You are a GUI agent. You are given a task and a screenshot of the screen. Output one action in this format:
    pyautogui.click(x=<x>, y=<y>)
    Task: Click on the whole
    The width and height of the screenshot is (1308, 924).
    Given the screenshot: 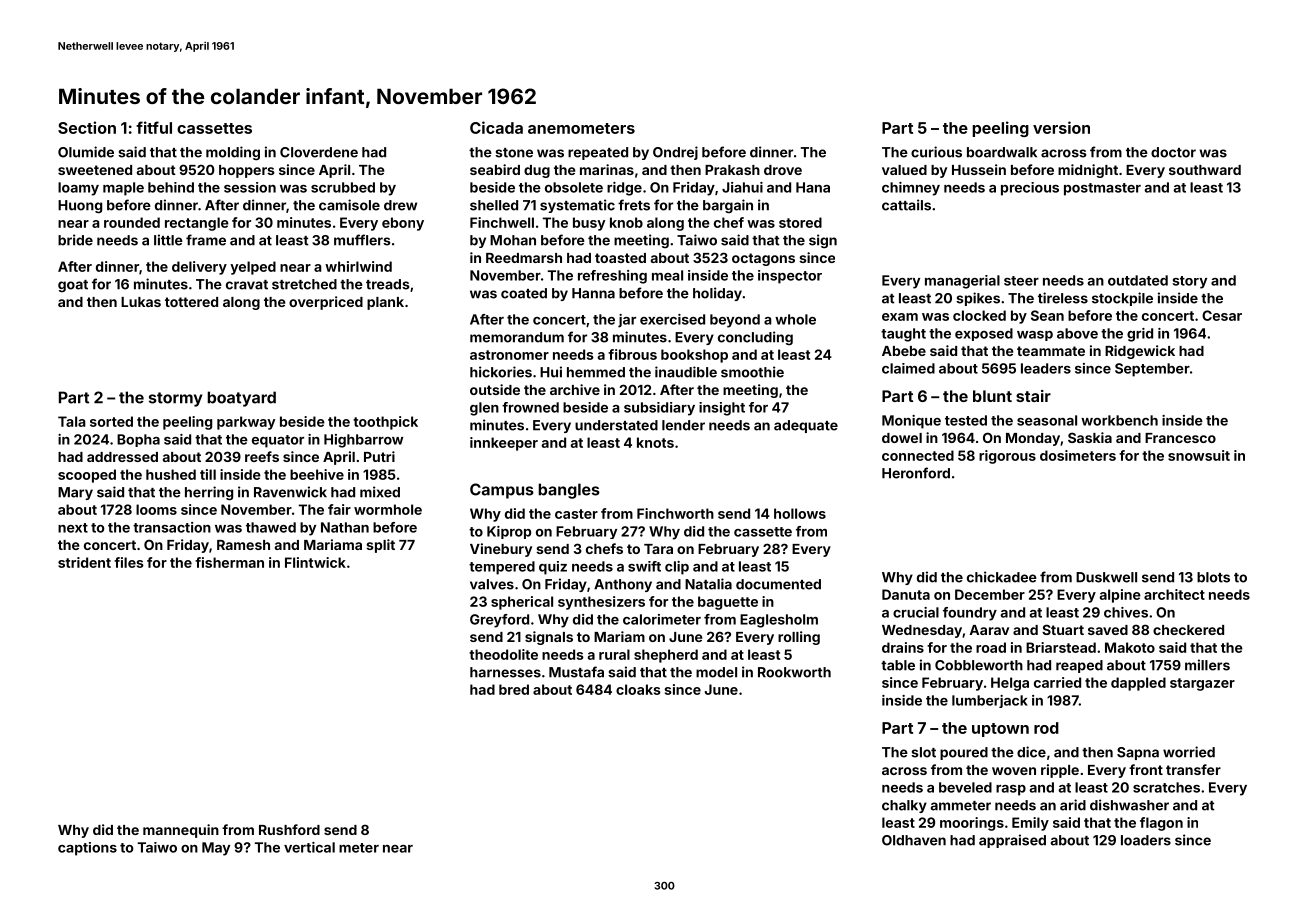 What is the action you would take?
    pyautogui.click(x=795, y=319)
